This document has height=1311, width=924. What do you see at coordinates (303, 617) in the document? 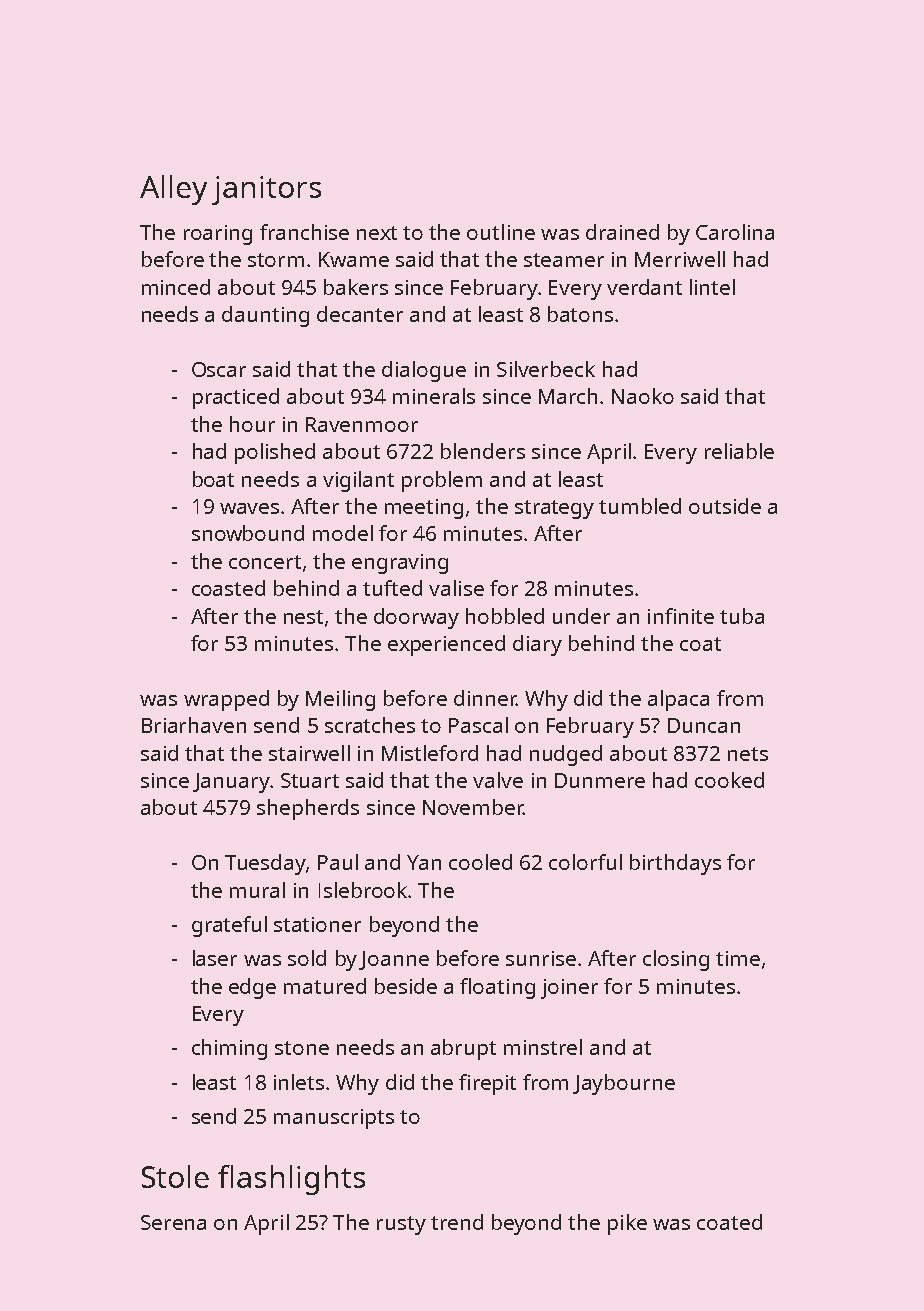
I see `nest` at bounding box center [303, 617].
